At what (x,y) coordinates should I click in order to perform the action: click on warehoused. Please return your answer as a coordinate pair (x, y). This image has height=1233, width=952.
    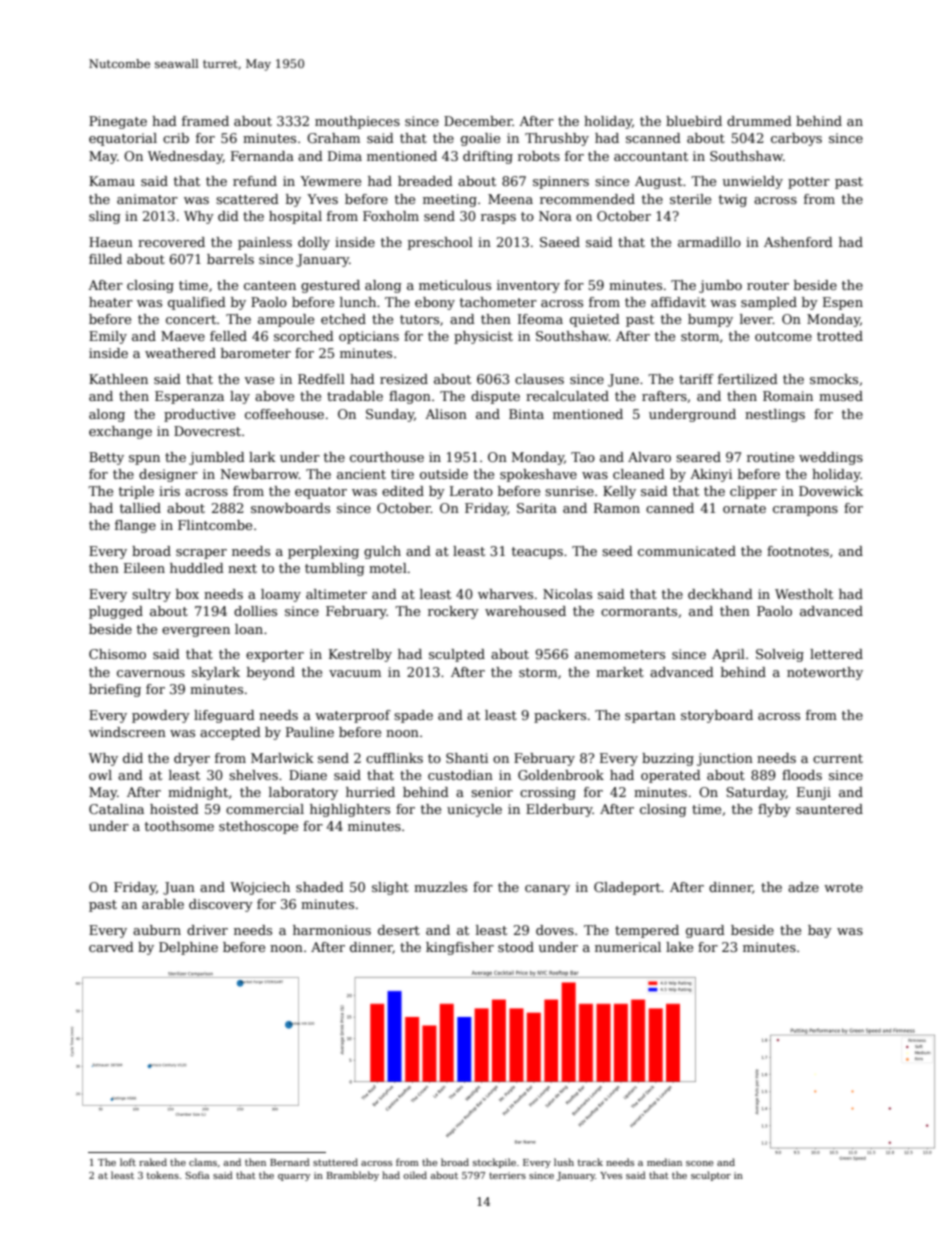
    Looking at the image, I should click on (525, 611).
